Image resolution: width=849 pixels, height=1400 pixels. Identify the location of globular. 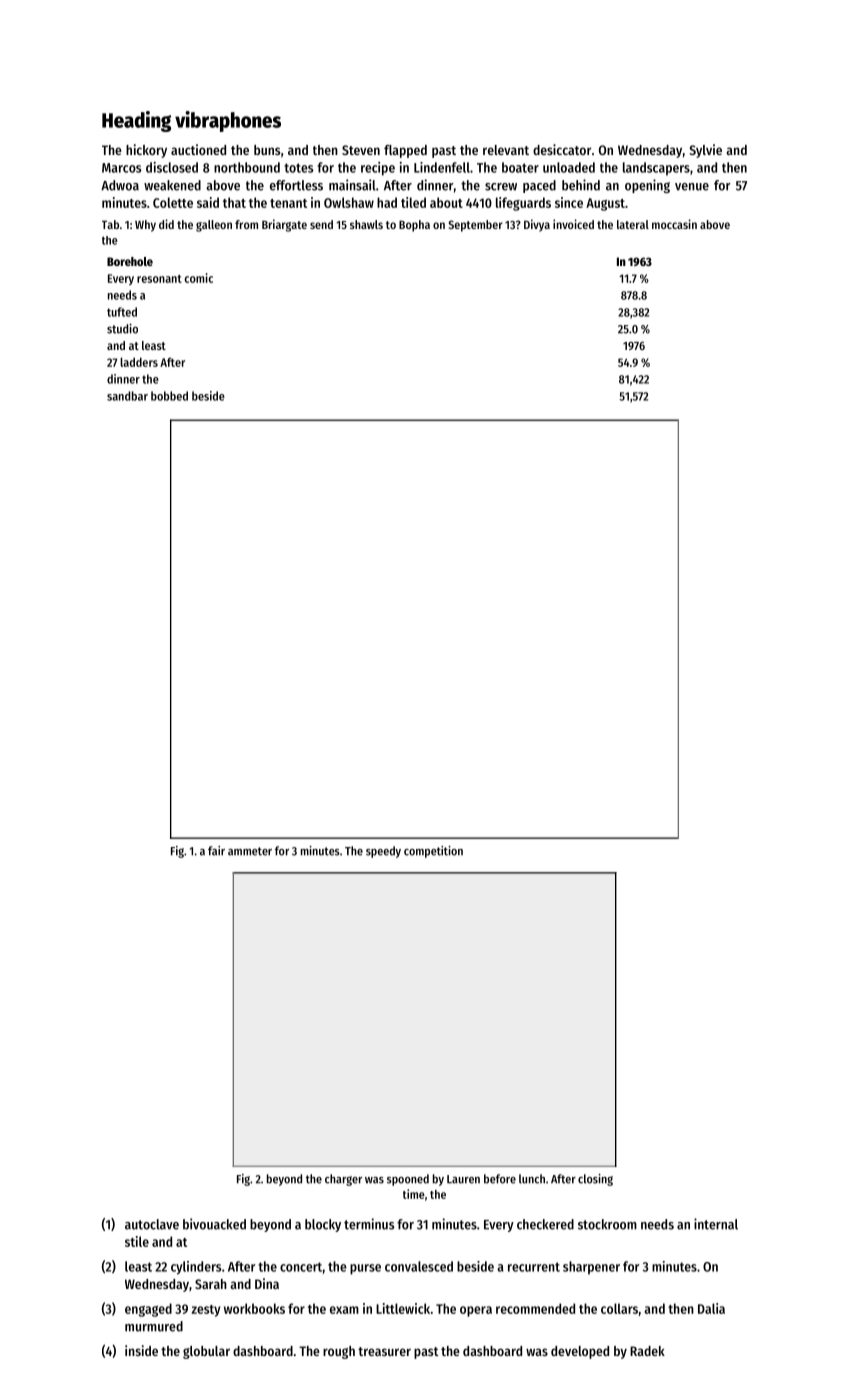
(206, 1352).
